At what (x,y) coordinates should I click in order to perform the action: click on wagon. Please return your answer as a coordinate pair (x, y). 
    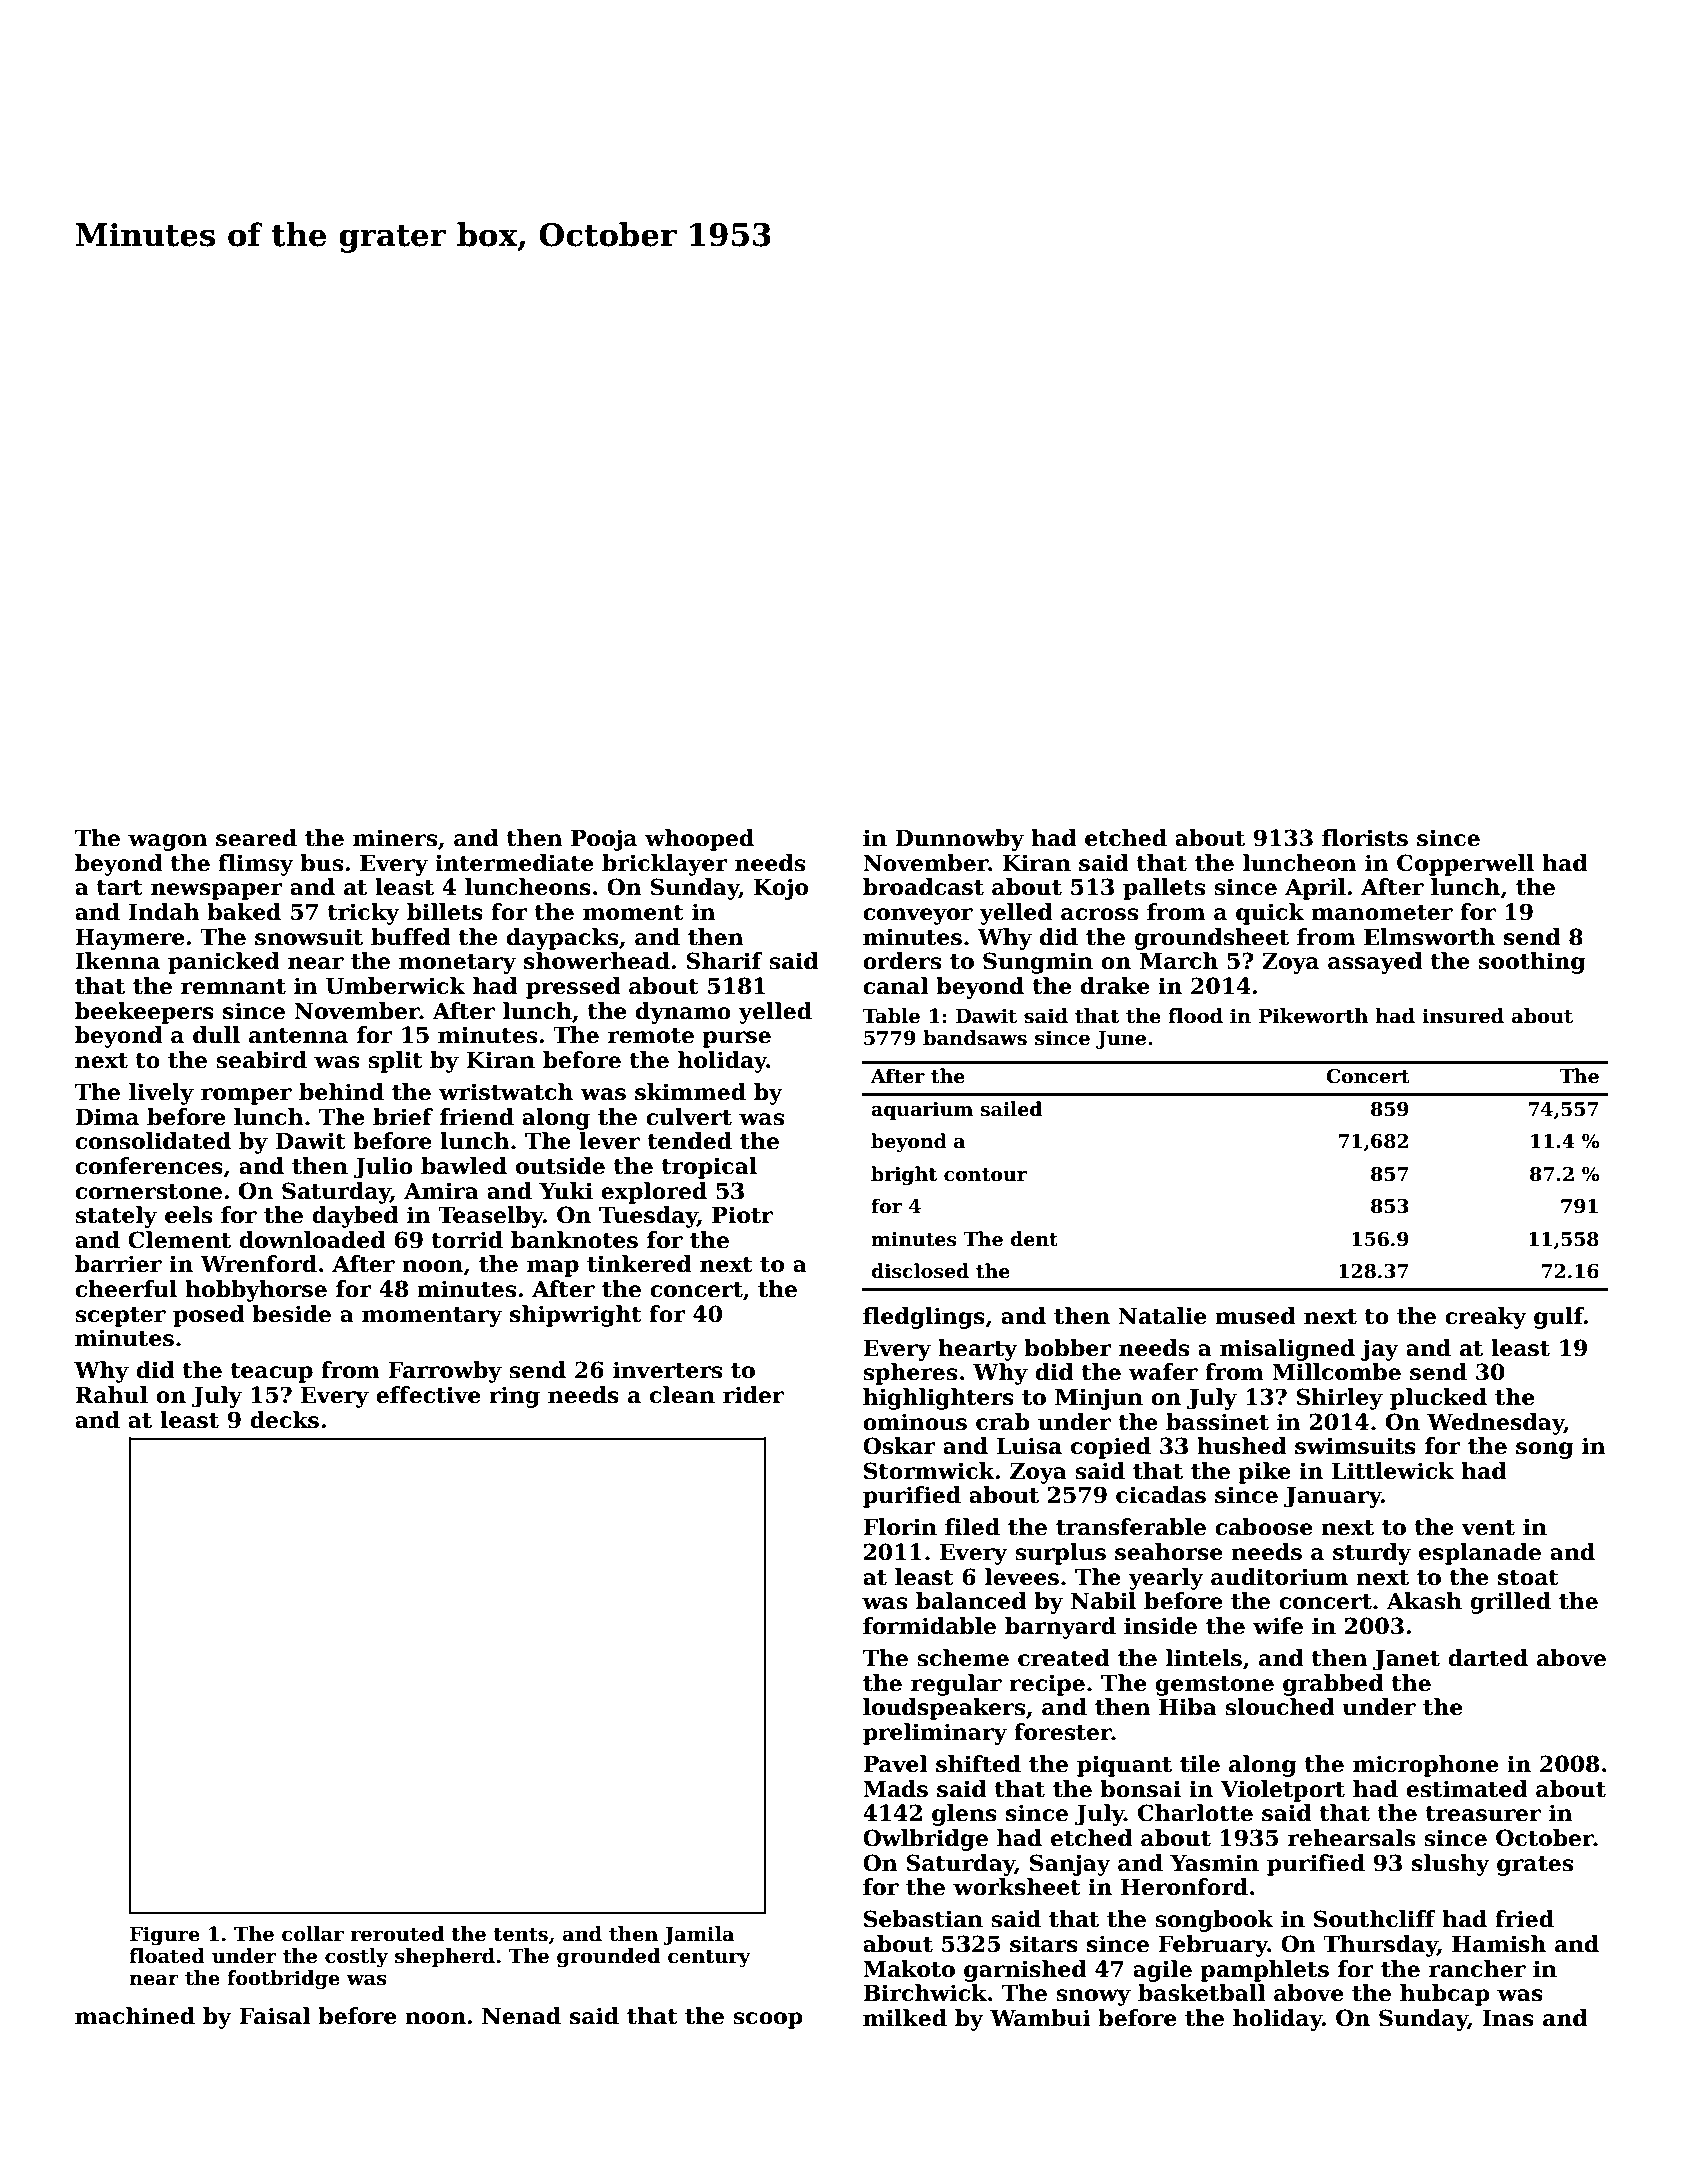
    Looking at the image, I should click on (168, 842).
